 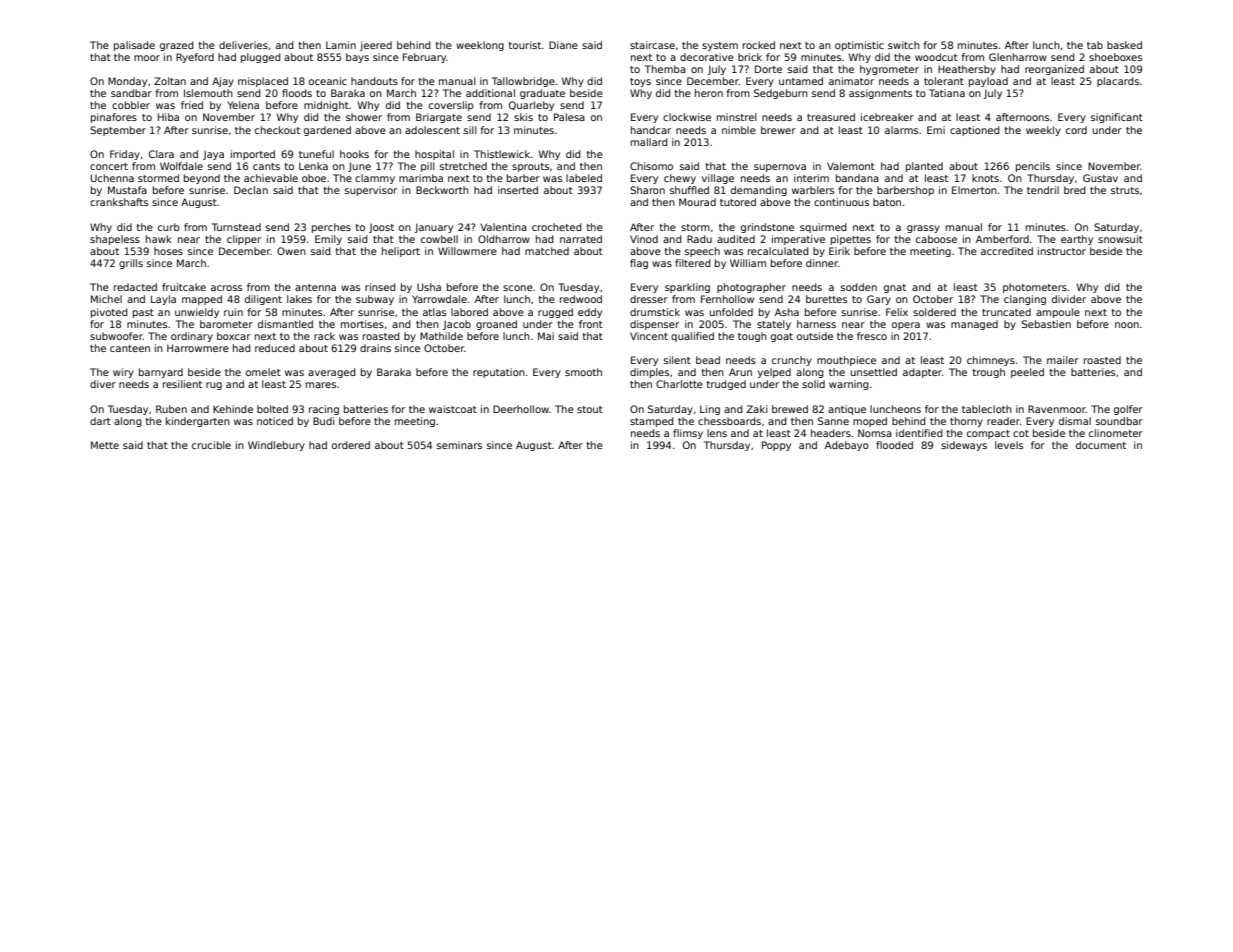 What do you see at coordinates (590, 409) in the screenshot?
I see `stout` at bounding box center [590, 409].
